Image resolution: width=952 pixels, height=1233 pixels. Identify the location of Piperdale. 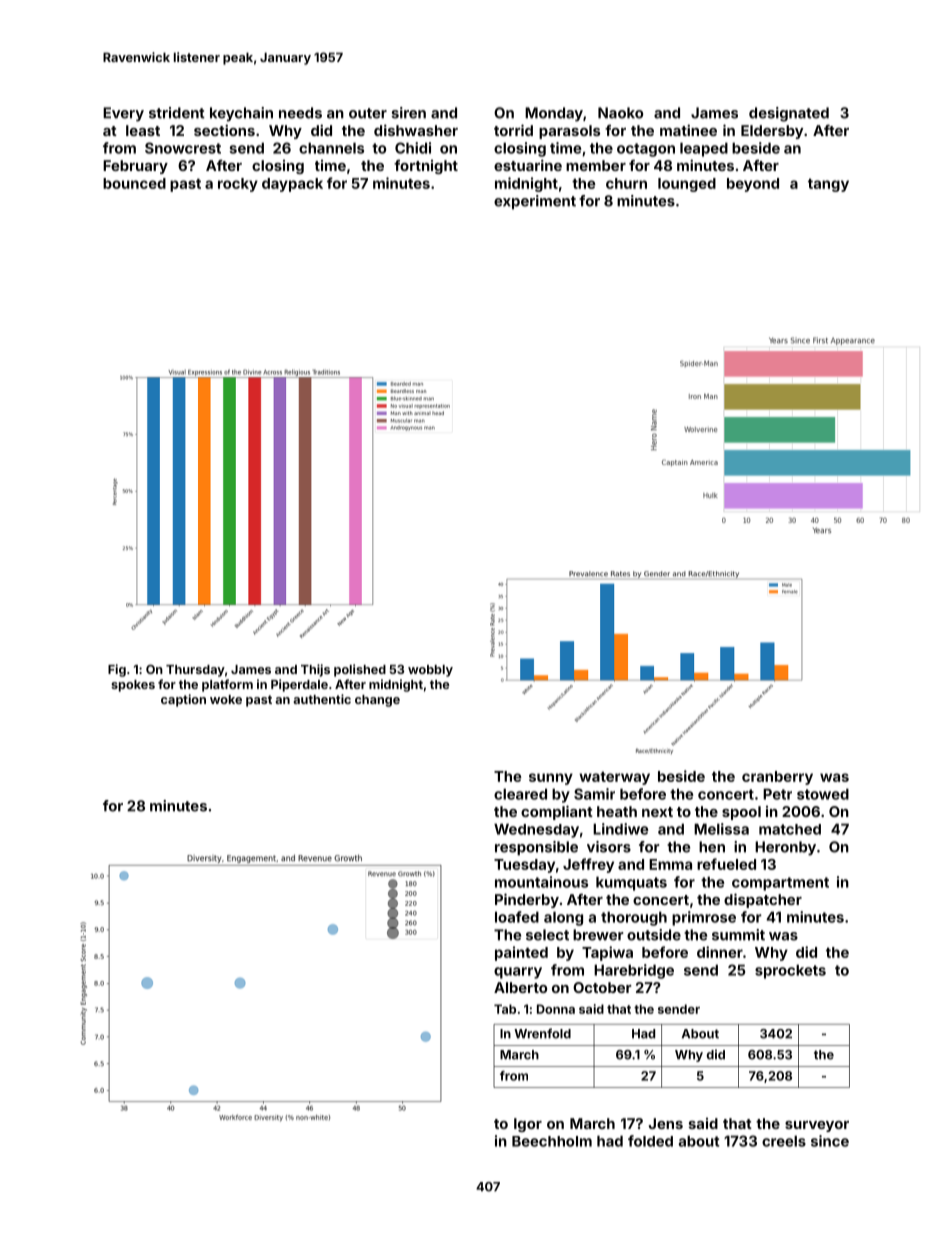
(299, 685).
